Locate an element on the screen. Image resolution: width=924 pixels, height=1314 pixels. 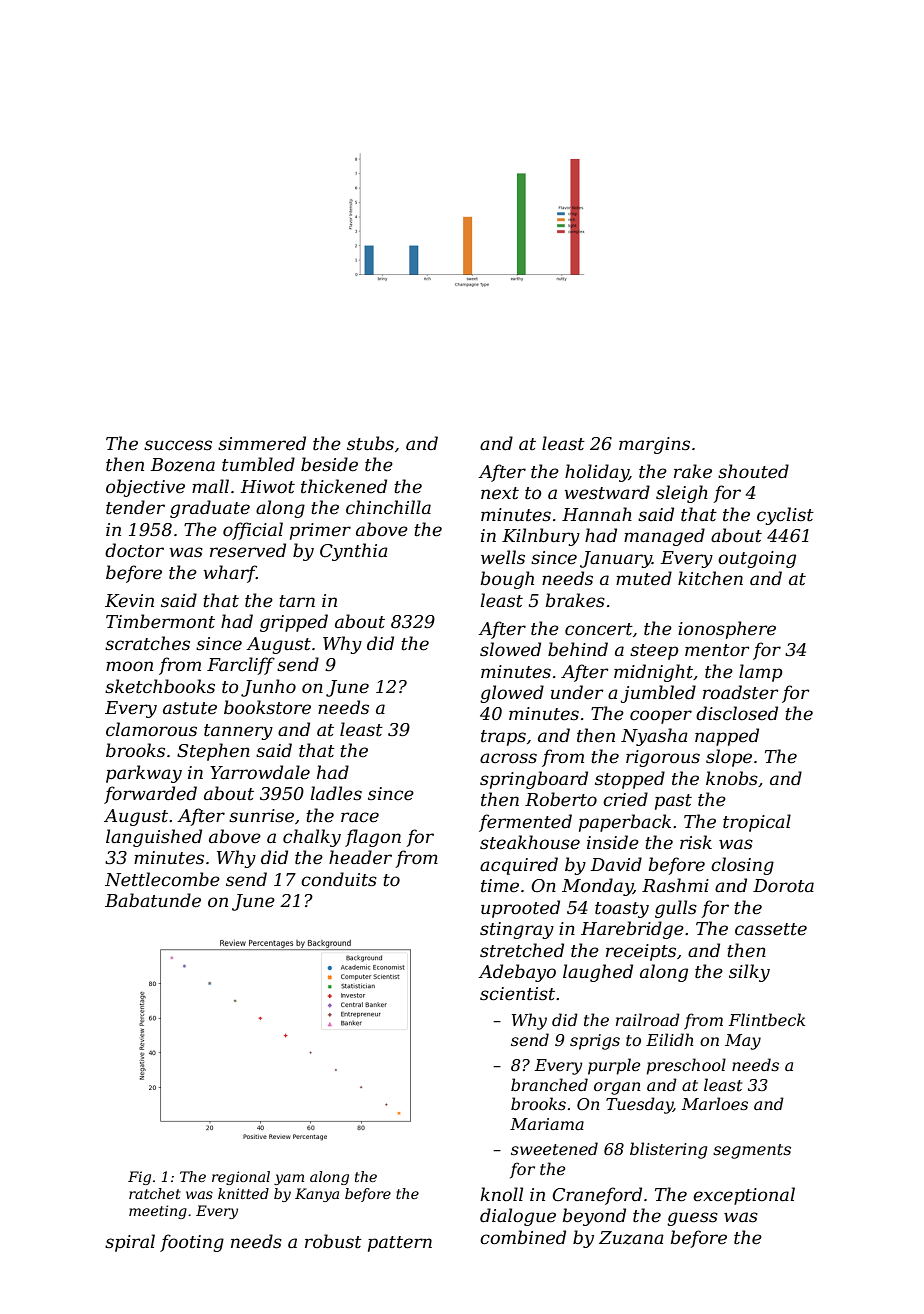
yam is located at coordinates (289, 1179).
